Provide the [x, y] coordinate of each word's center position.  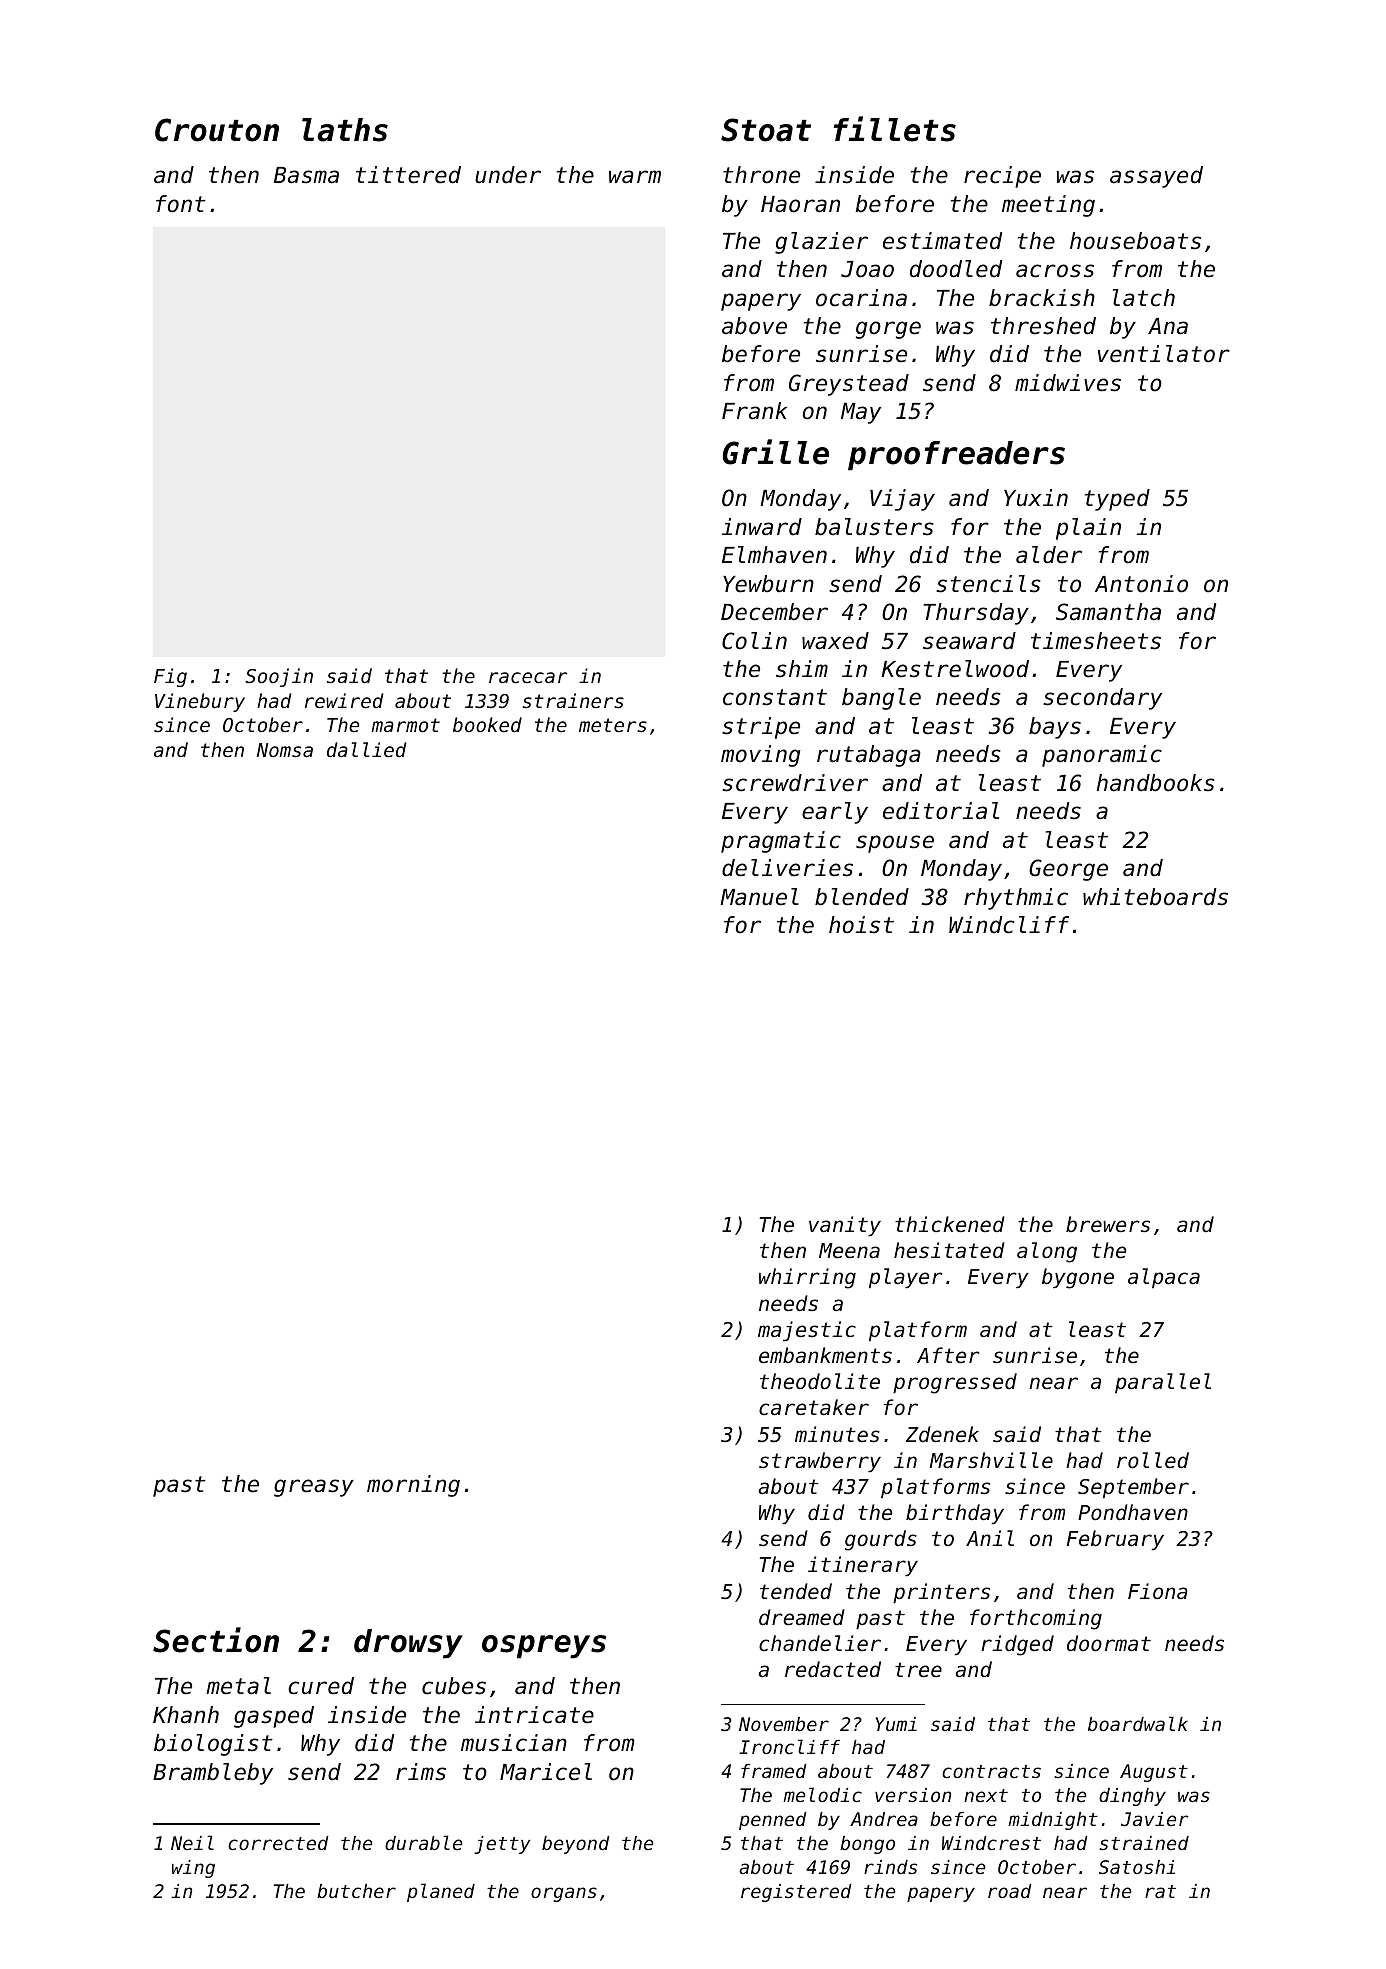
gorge [888, 330]
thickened [950, 1224]
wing [193, 1869]
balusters [874, 527]
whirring [807, 1278]
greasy [314, 1488]
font [181, 204]
